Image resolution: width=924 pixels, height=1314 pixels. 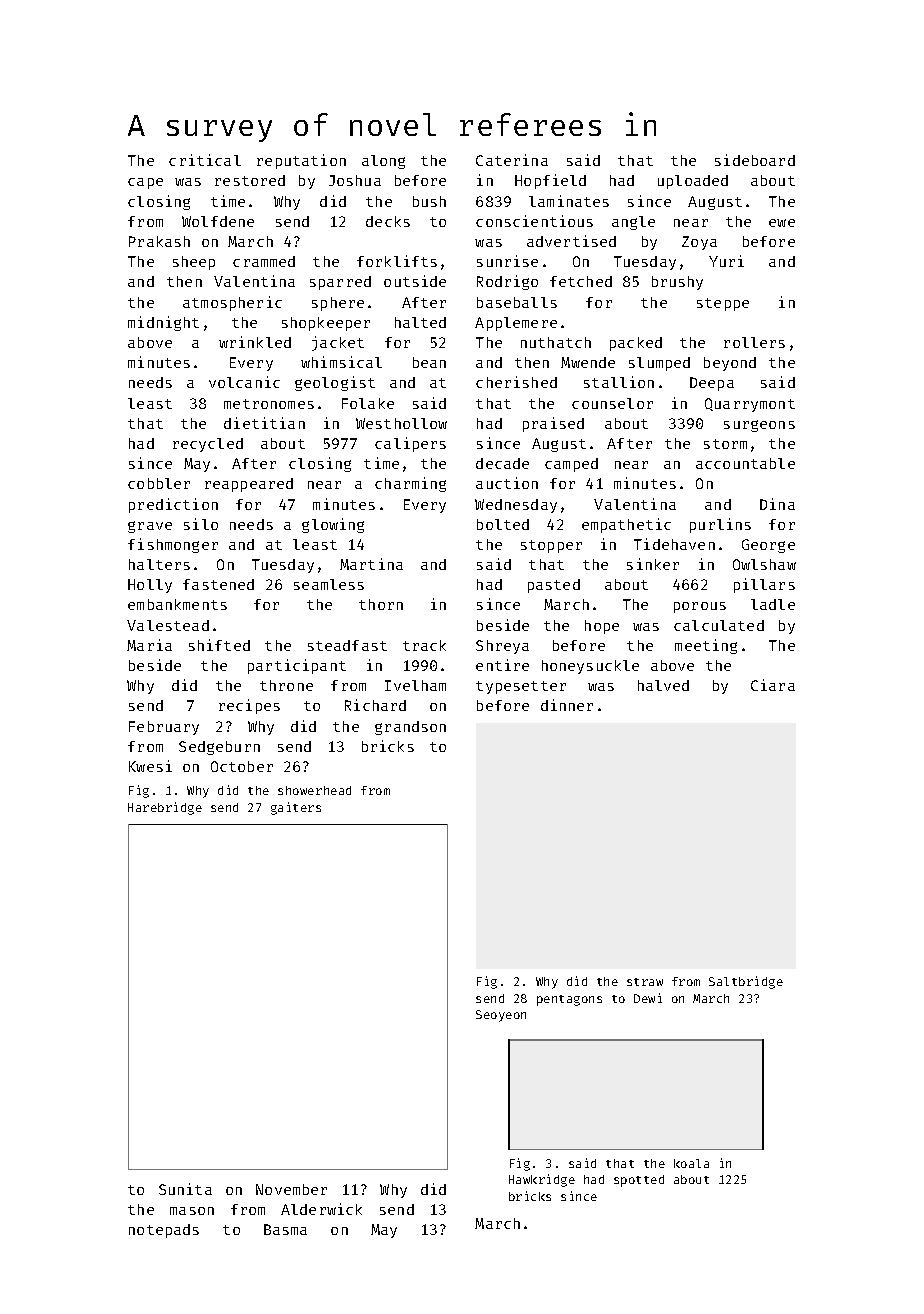 I want to click on charming, so click(x=410, y=484).
